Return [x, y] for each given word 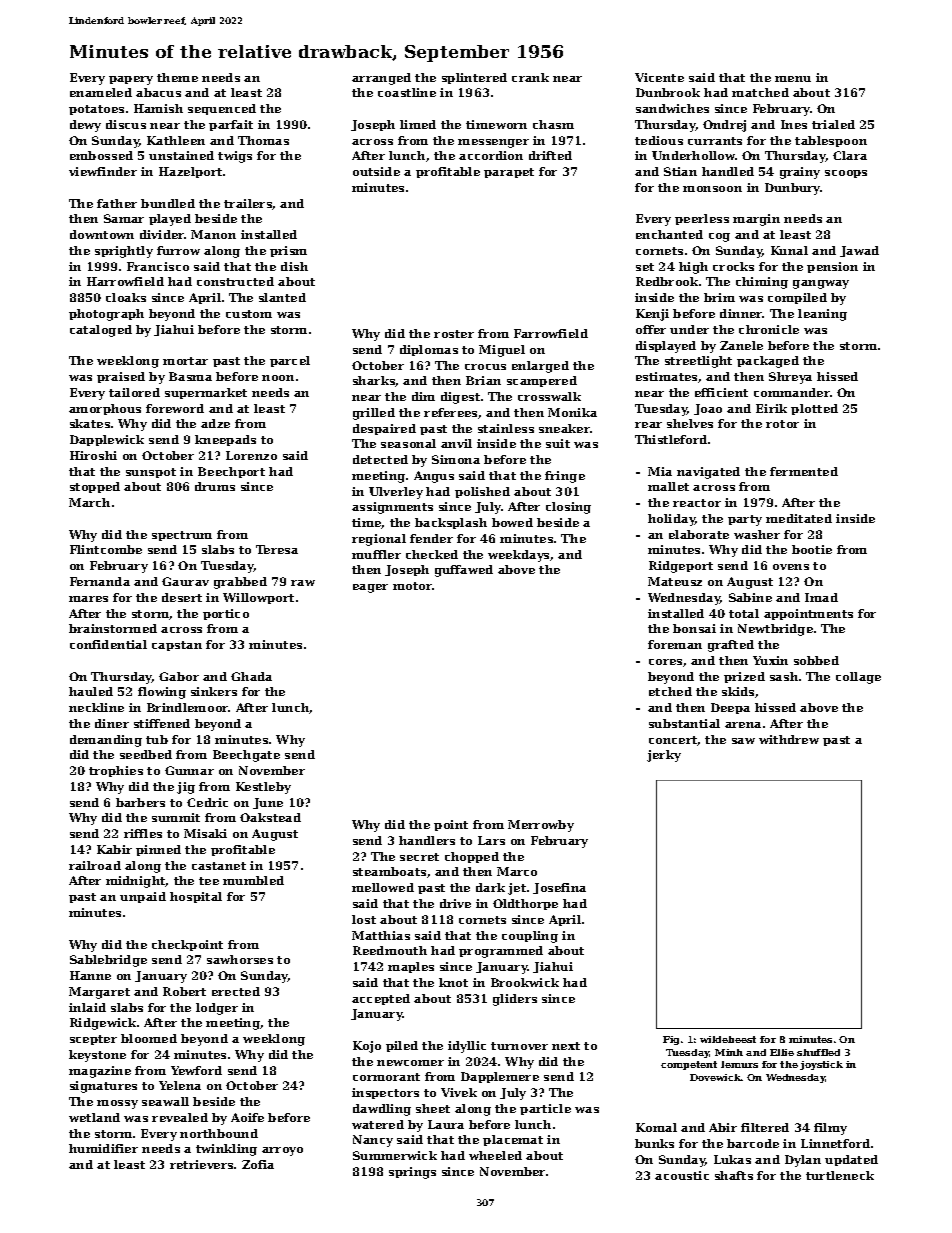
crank [530, 77]
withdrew [789, 739]
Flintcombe [106, 549]
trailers [248, 203]
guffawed [464, 571]
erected [236, 991]
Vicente [659, 77]
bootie [812, 549]
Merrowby [541, 826]
